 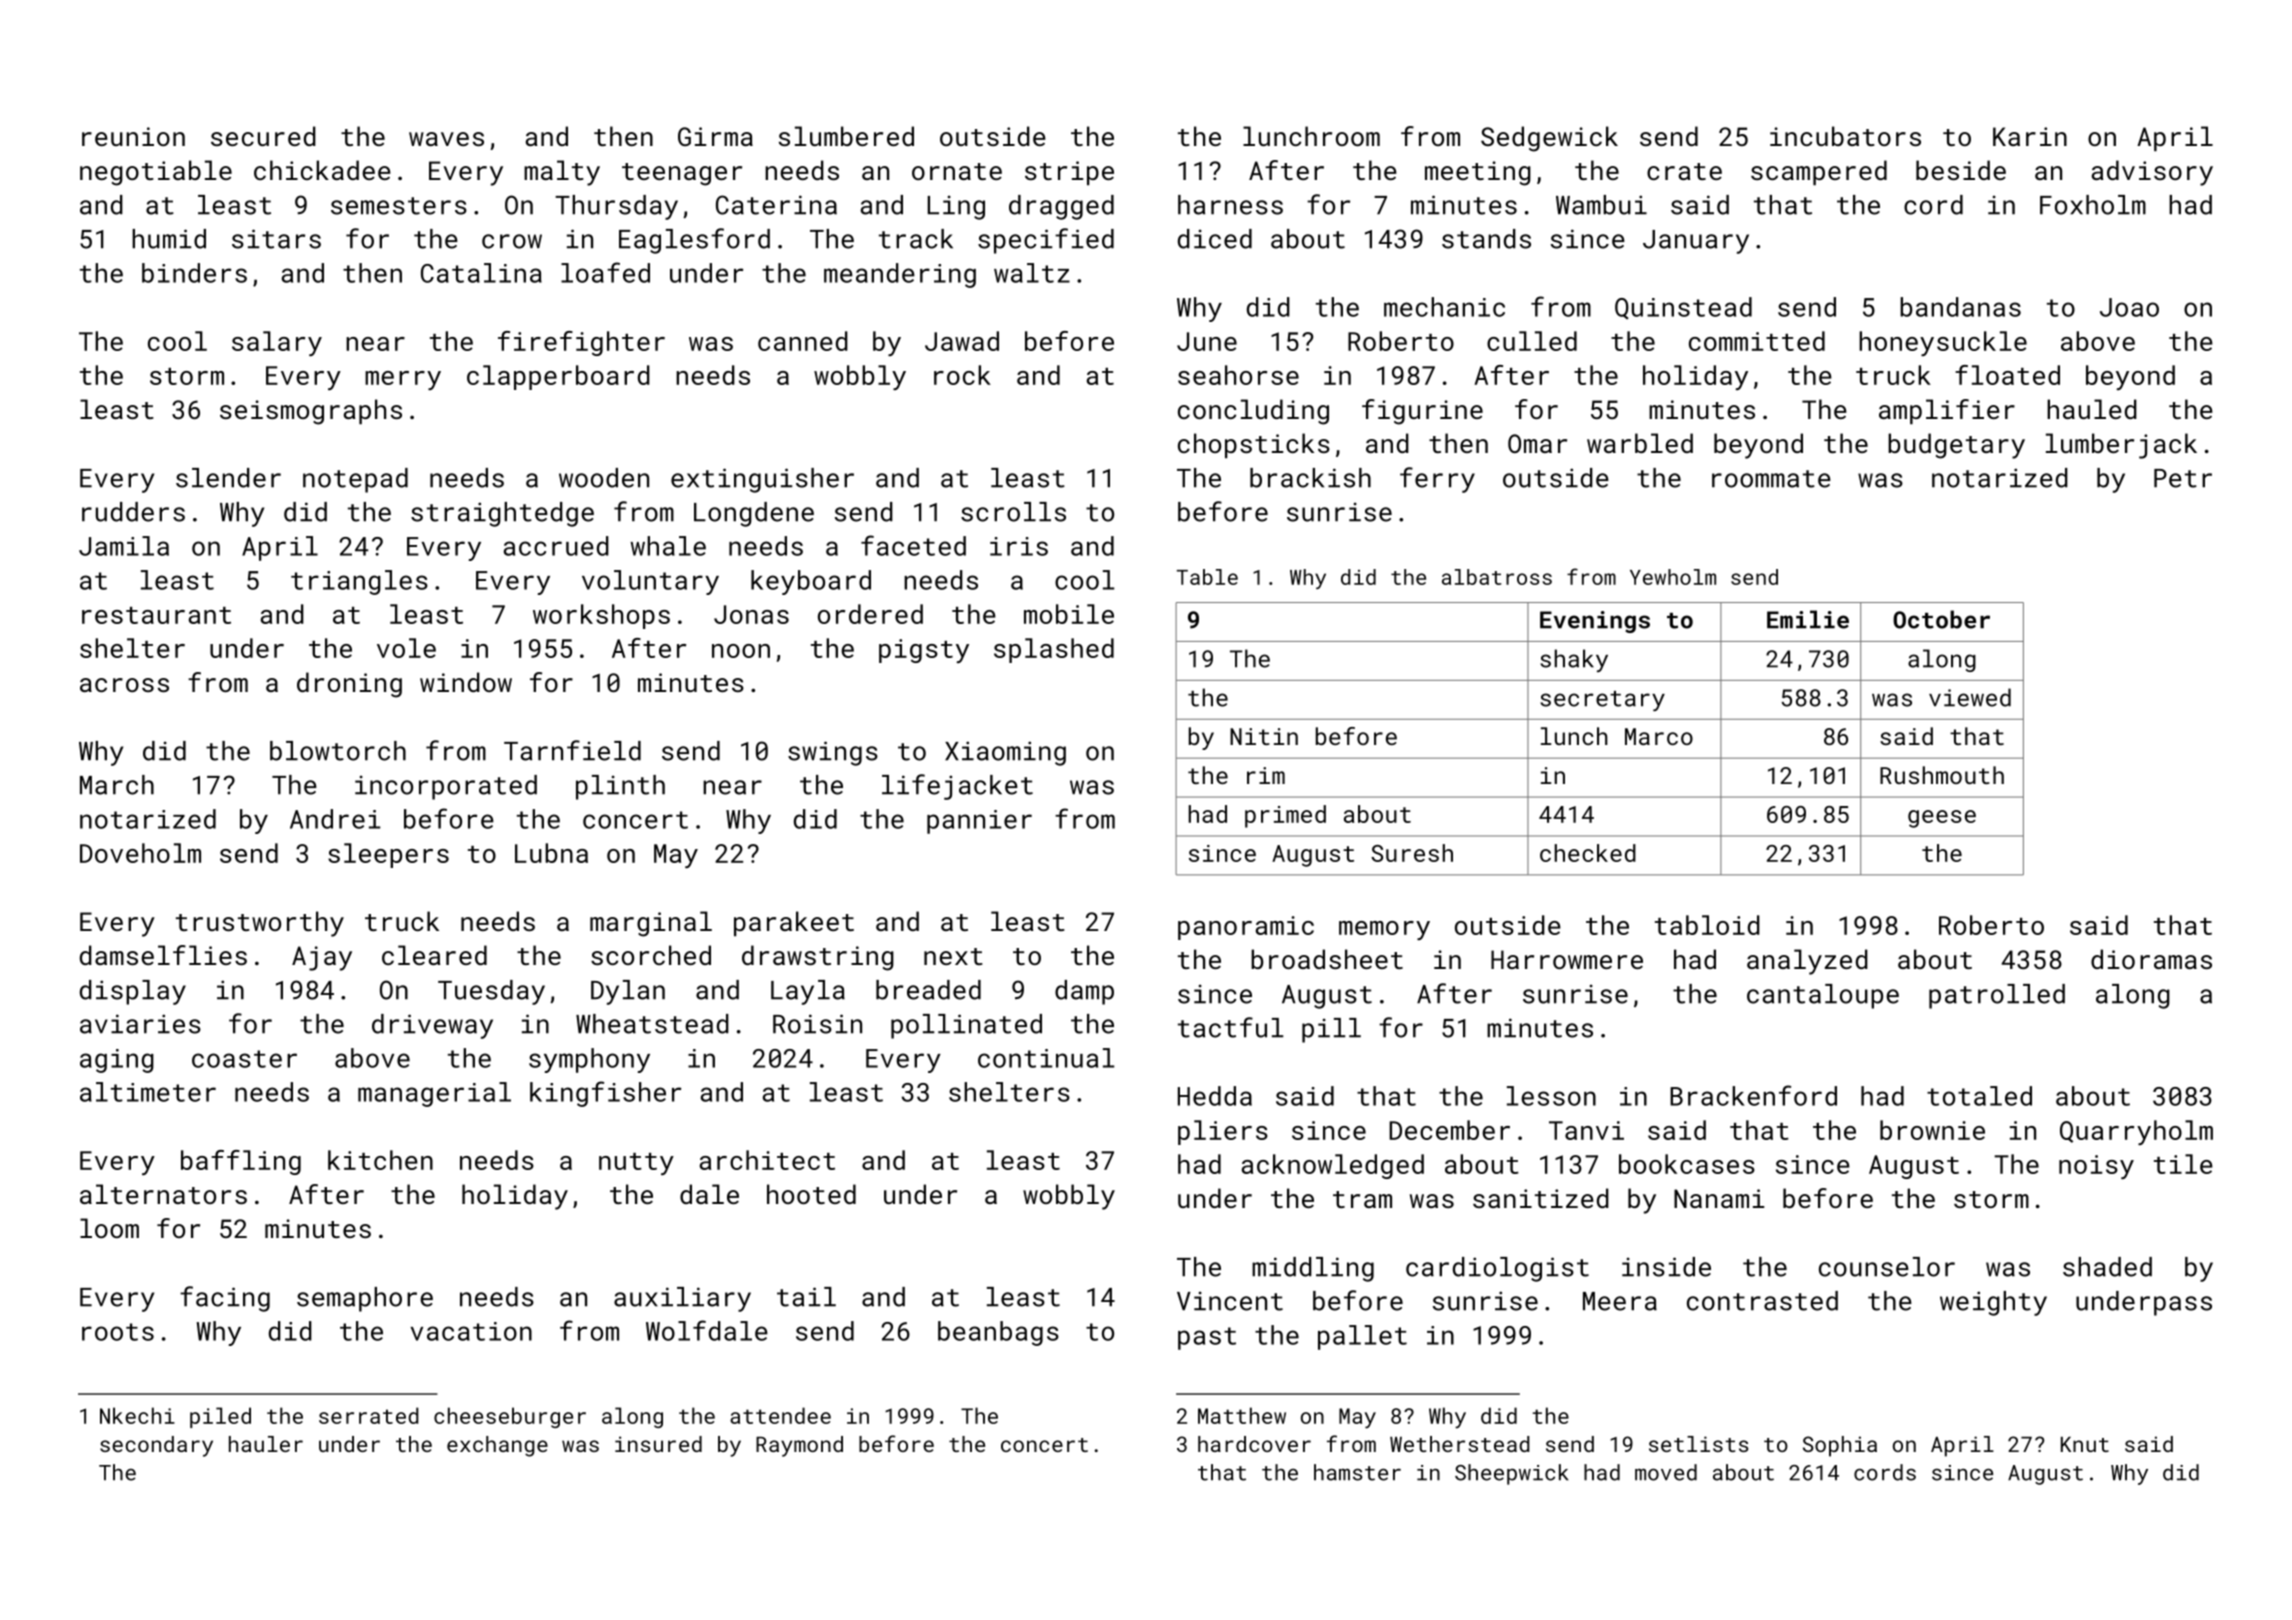 I want to click on concluding, so click(x=1253, y=412).
